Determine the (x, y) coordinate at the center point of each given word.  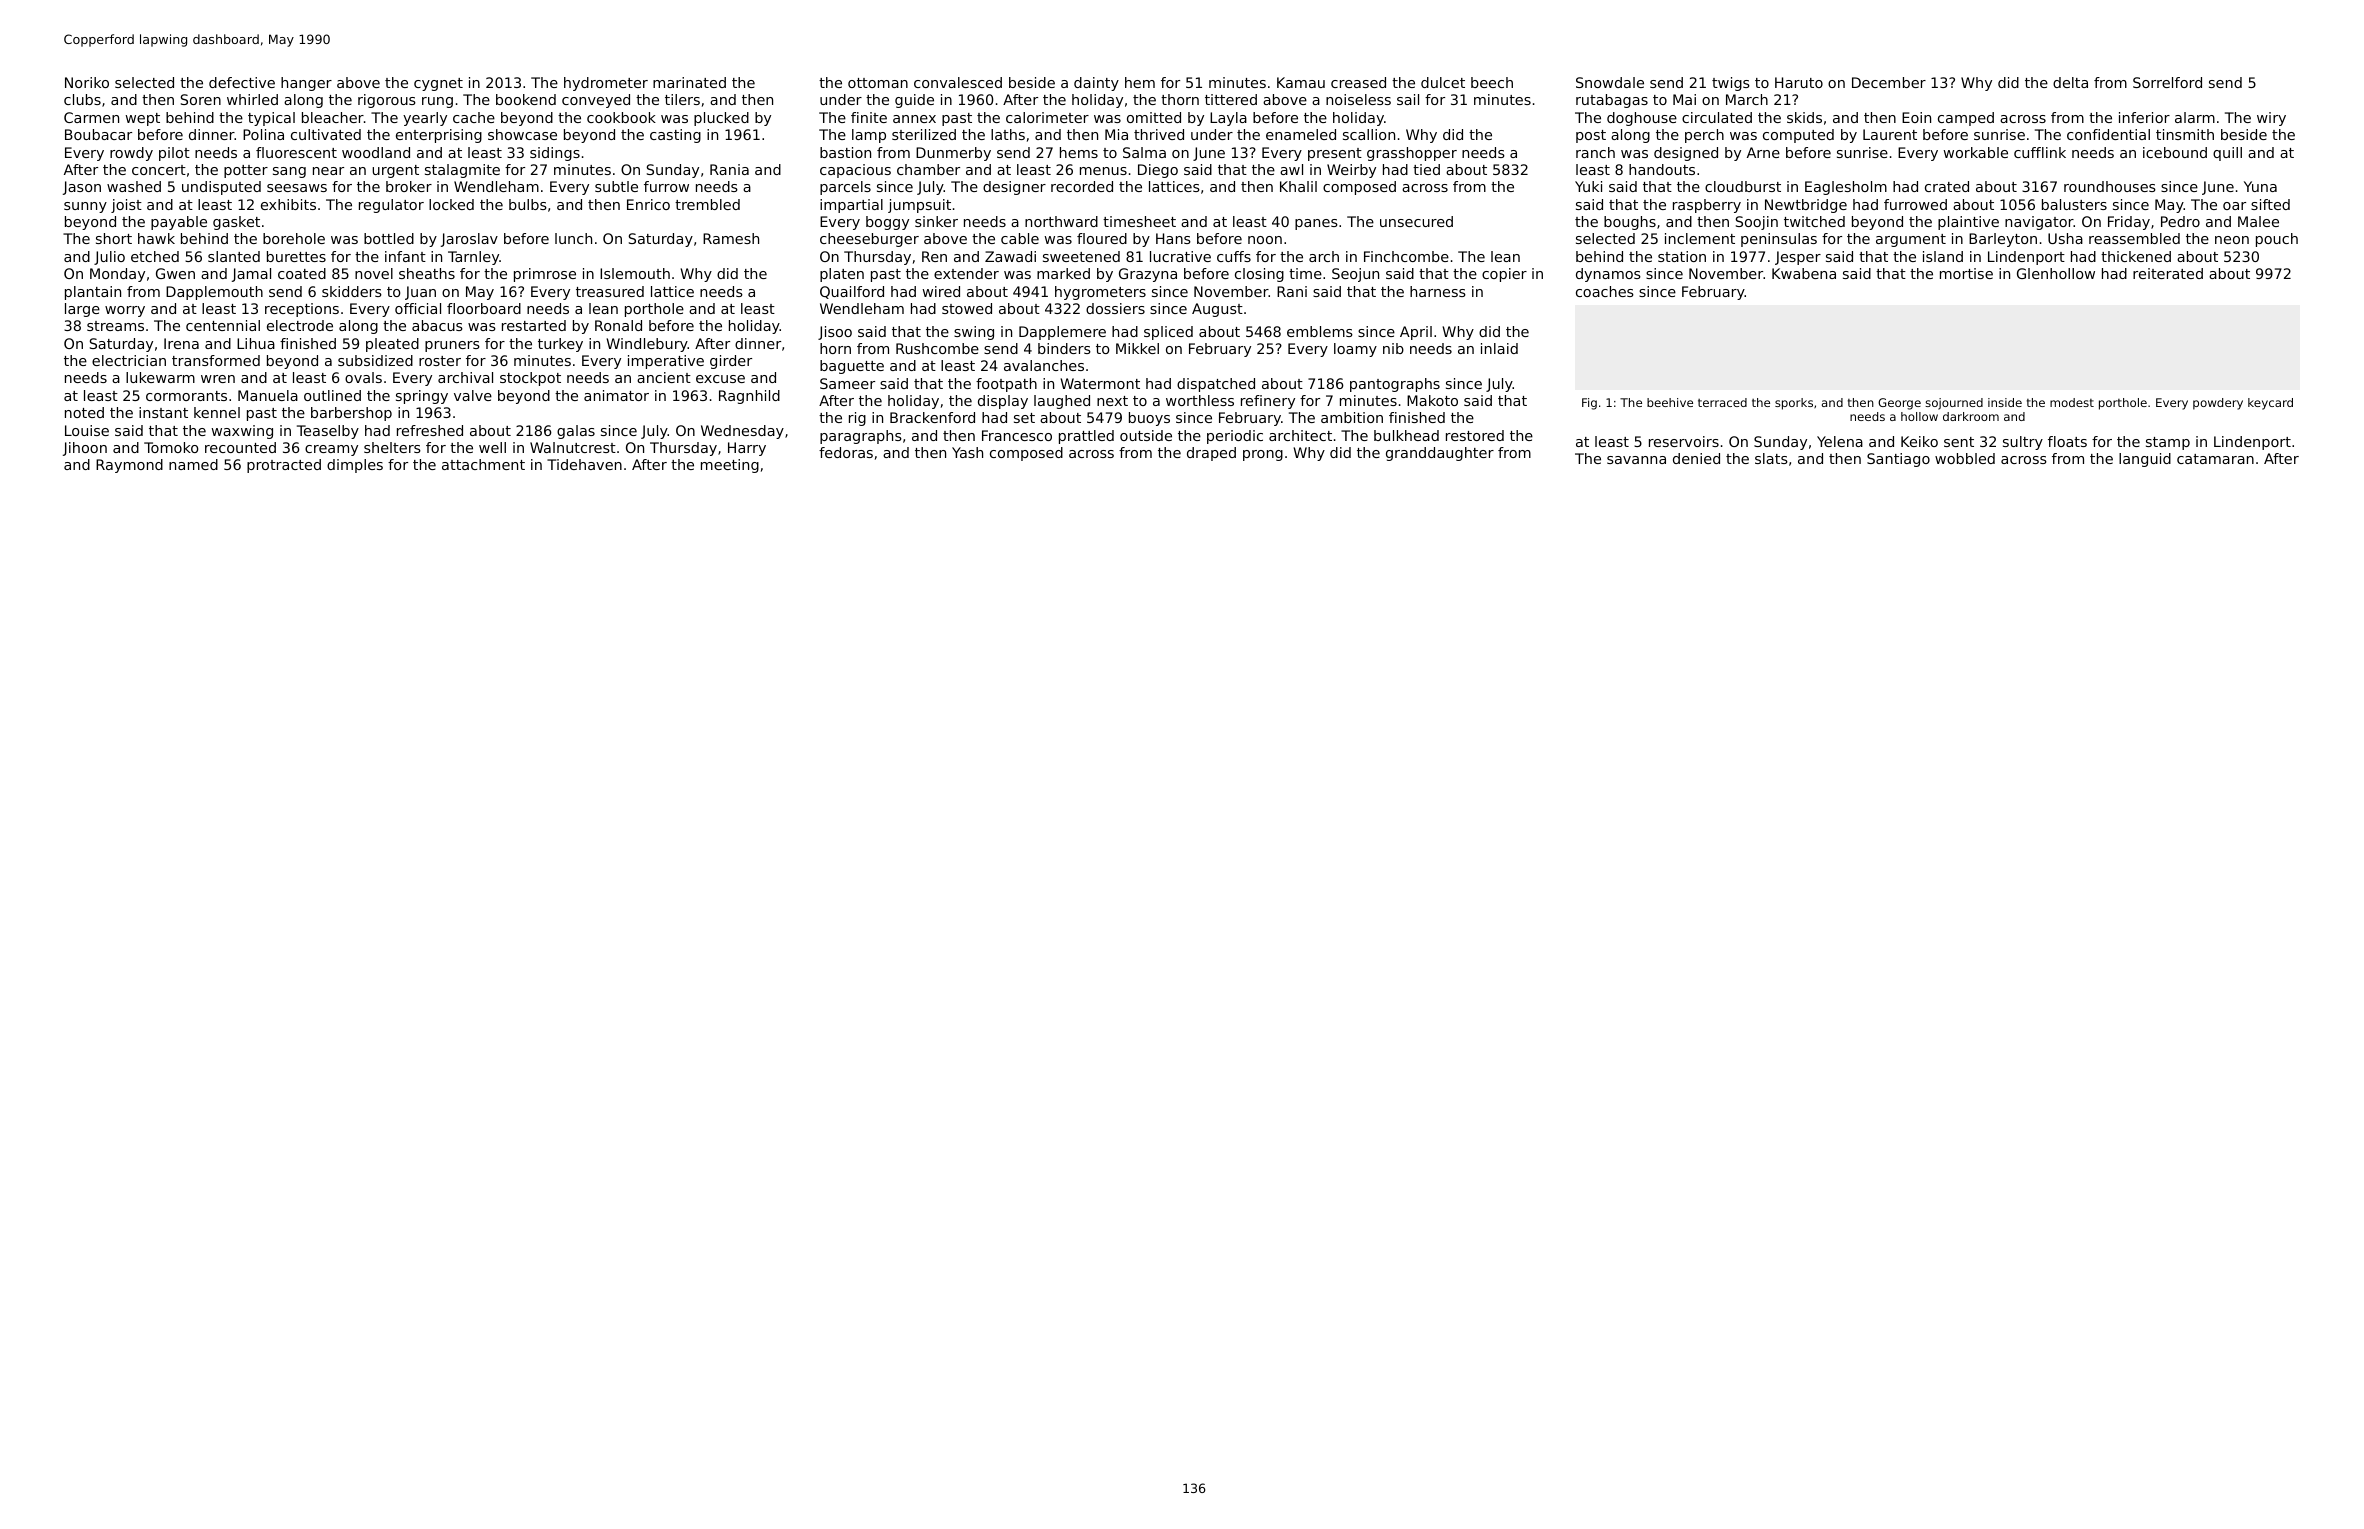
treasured (610, 291)
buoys (1149, 419)
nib (1393, 348)
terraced (1722, 402)
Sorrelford (2167, 82)
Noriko (87, 82)
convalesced (958, 82)
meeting (730, 466)
